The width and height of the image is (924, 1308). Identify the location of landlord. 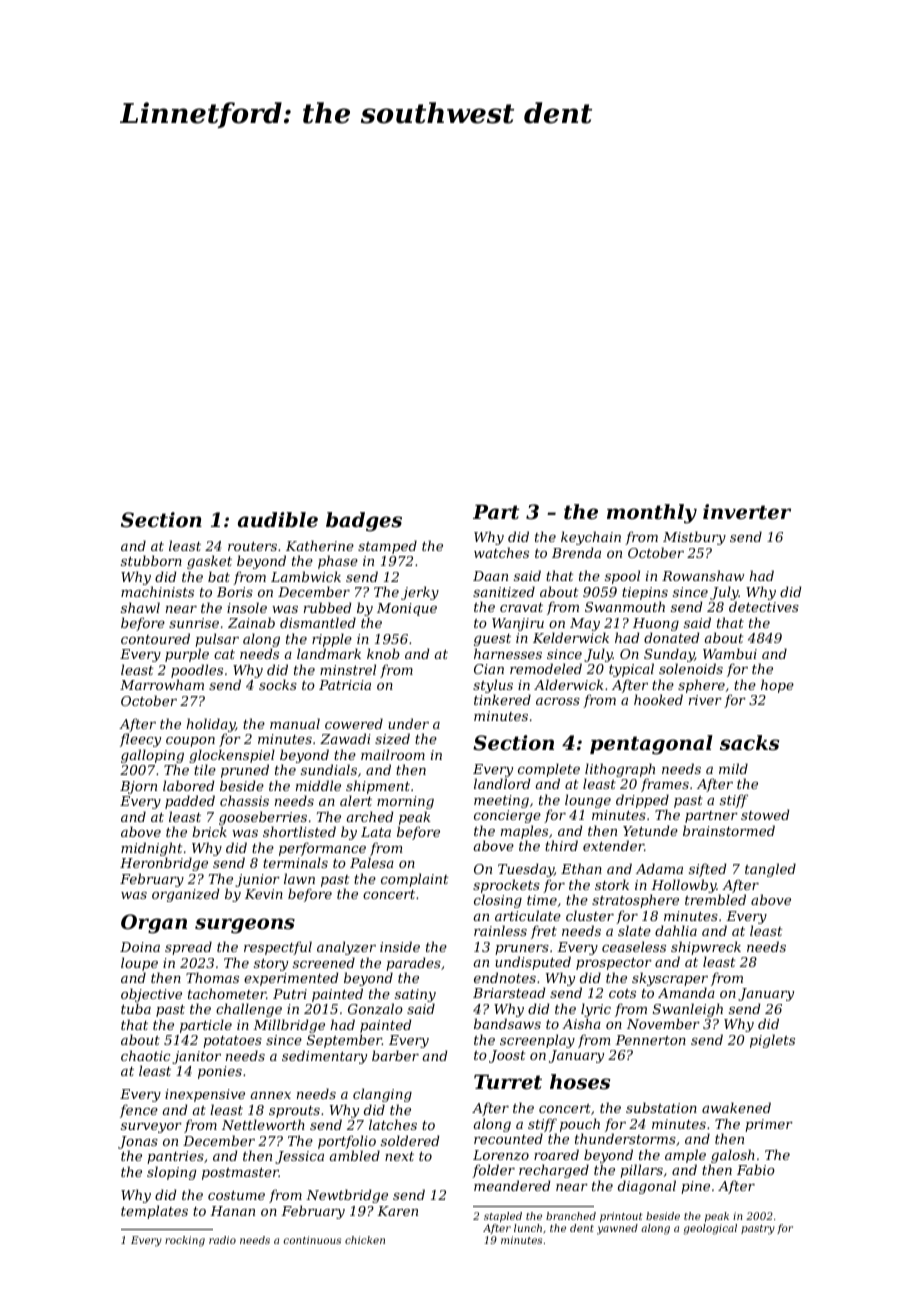
(502, 783).
